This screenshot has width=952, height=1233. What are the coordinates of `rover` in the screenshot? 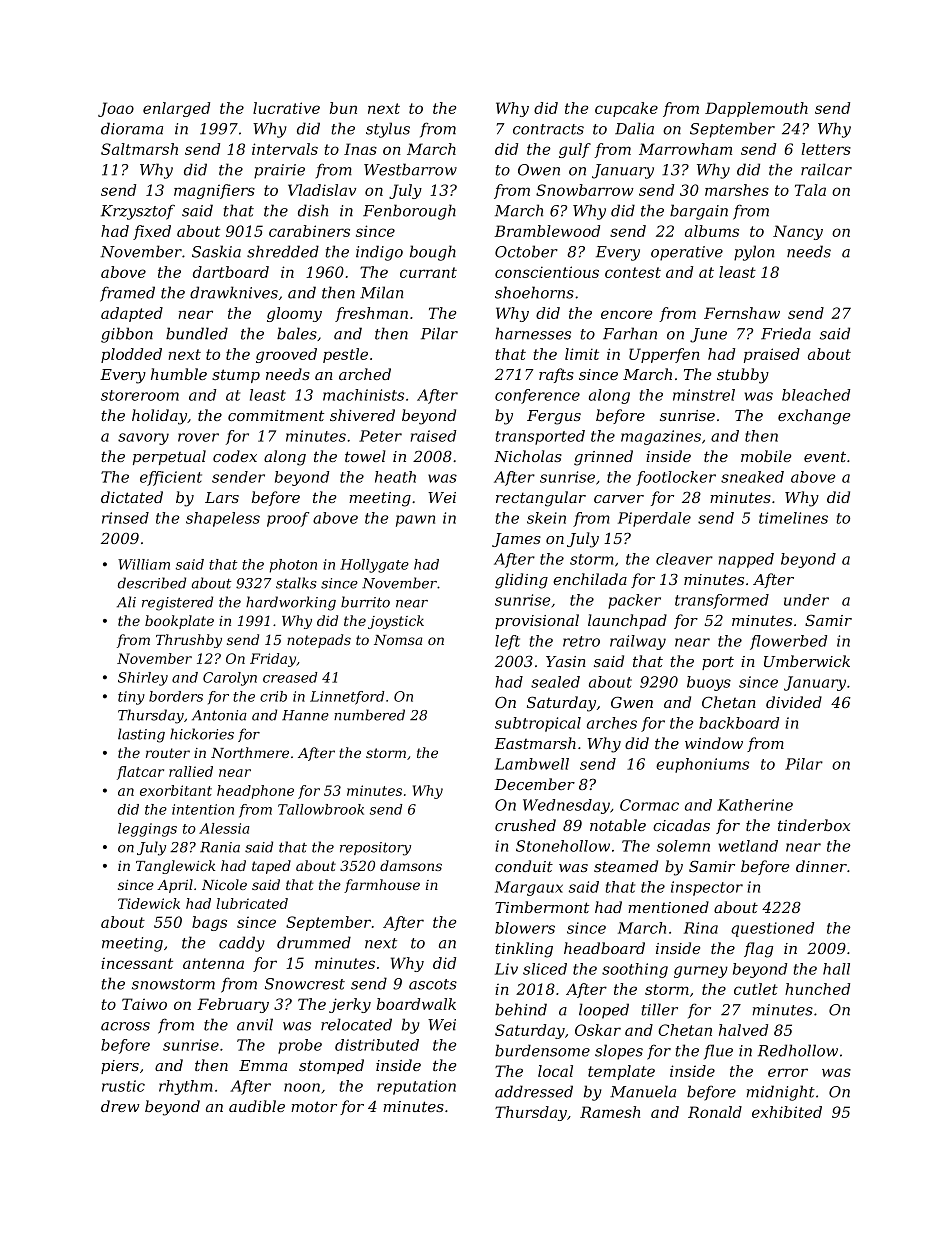 It's located at (198, 437).
